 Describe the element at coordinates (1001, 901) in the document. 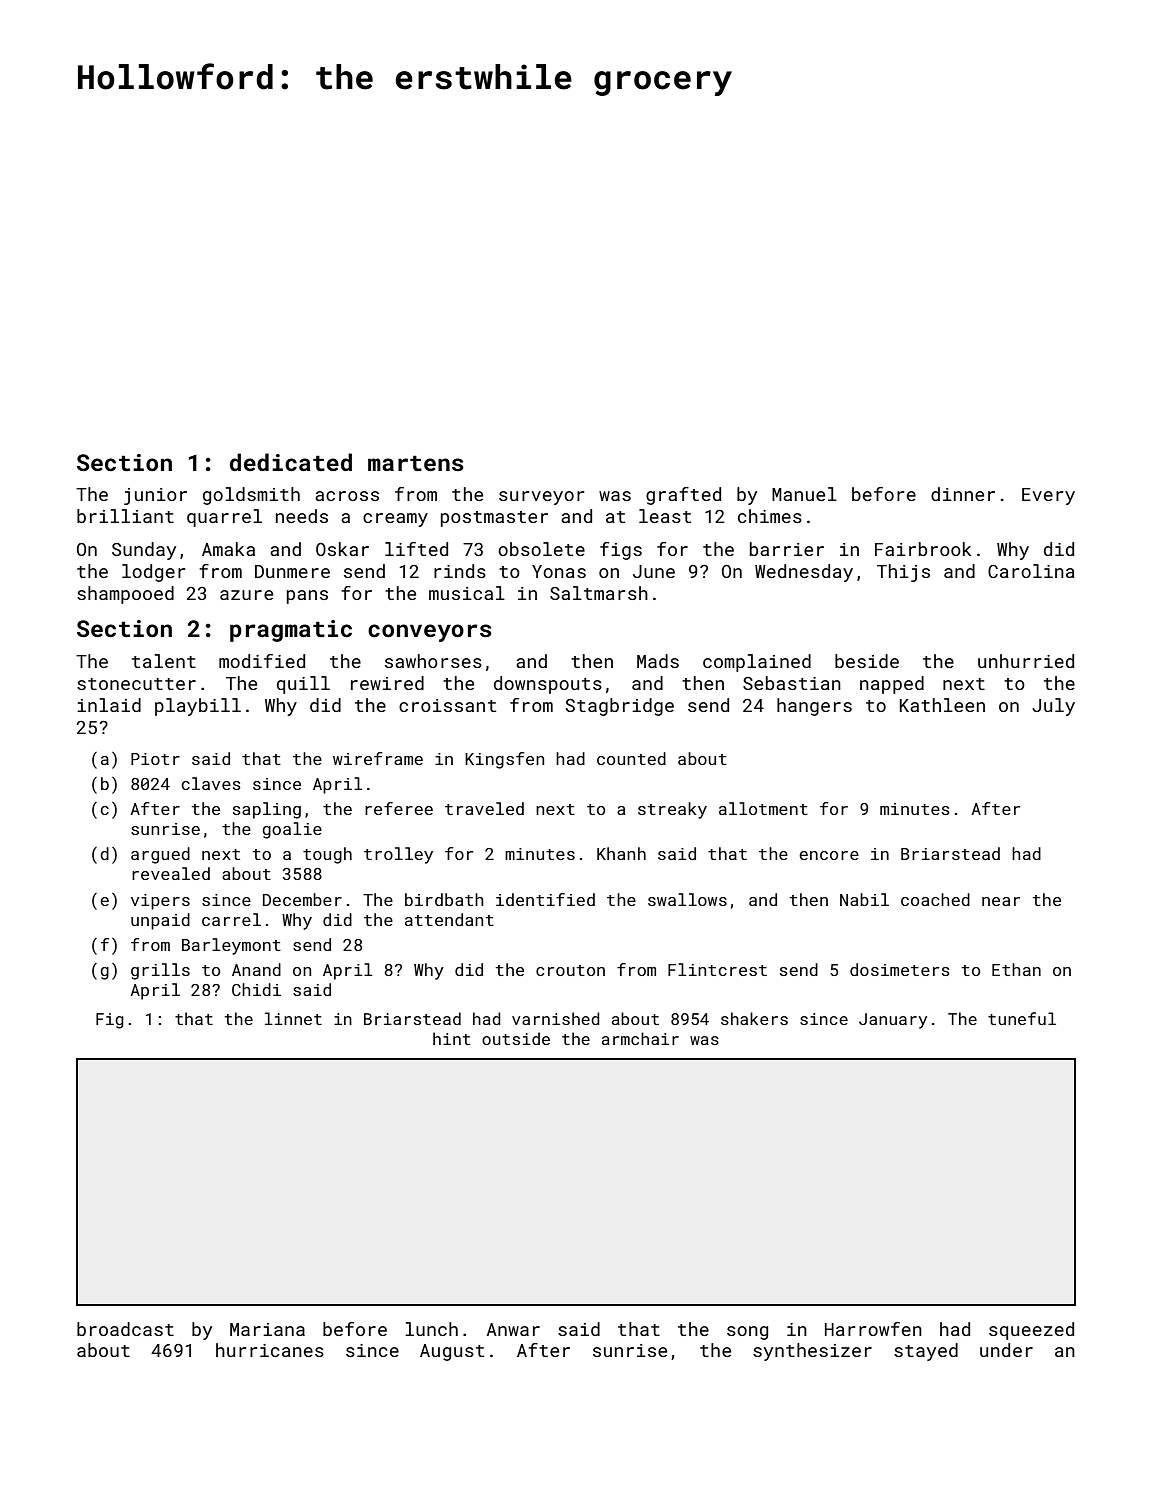

I see `near` at that location.
